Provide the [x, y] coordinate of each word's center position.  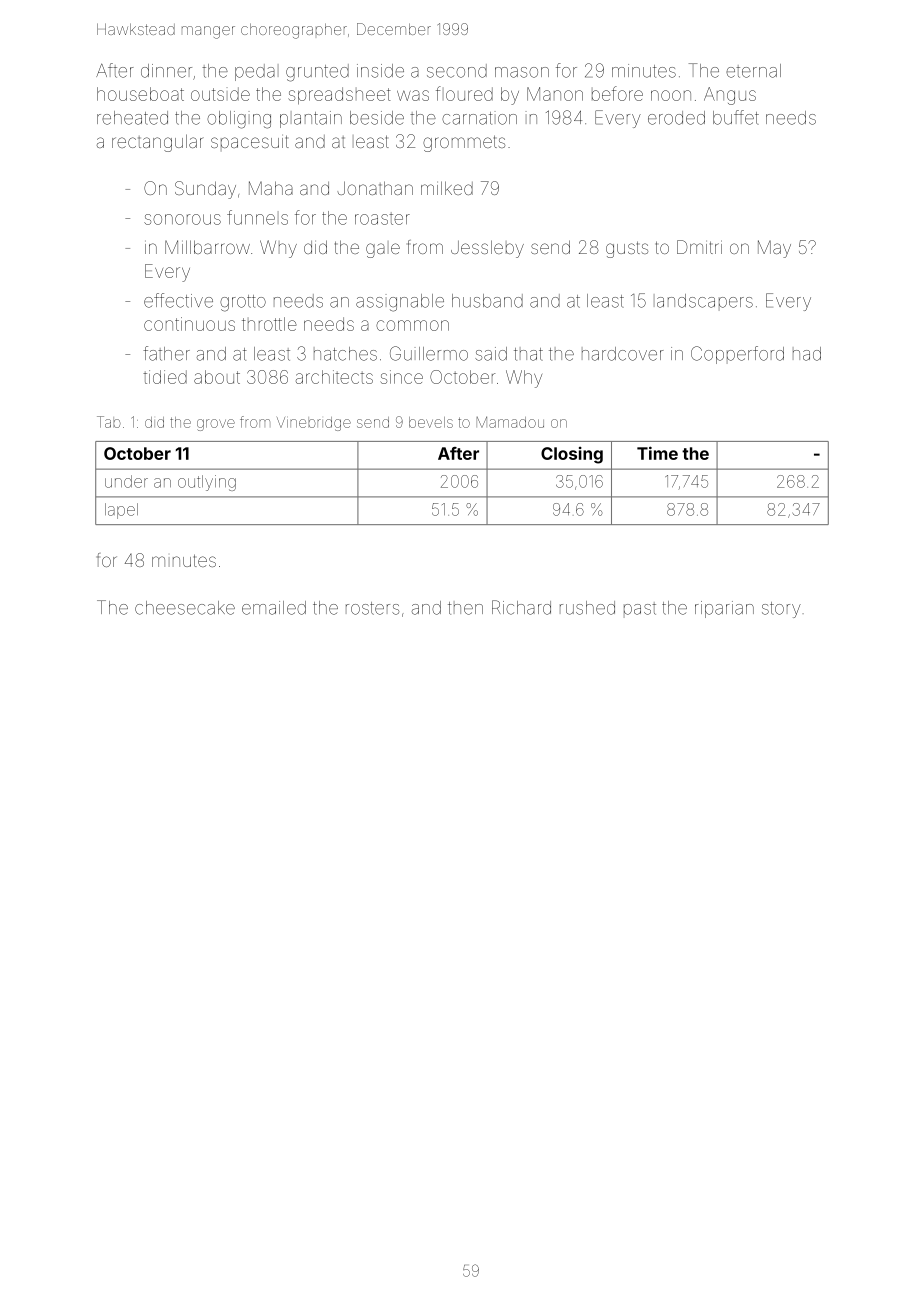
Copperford [737, 355]
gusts [627, 249]
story [781, 610]
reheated [132, 118]
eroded [676, 118]
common [412, 325]
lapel [121, 511]
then [465, 608]
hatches [345, 354]
